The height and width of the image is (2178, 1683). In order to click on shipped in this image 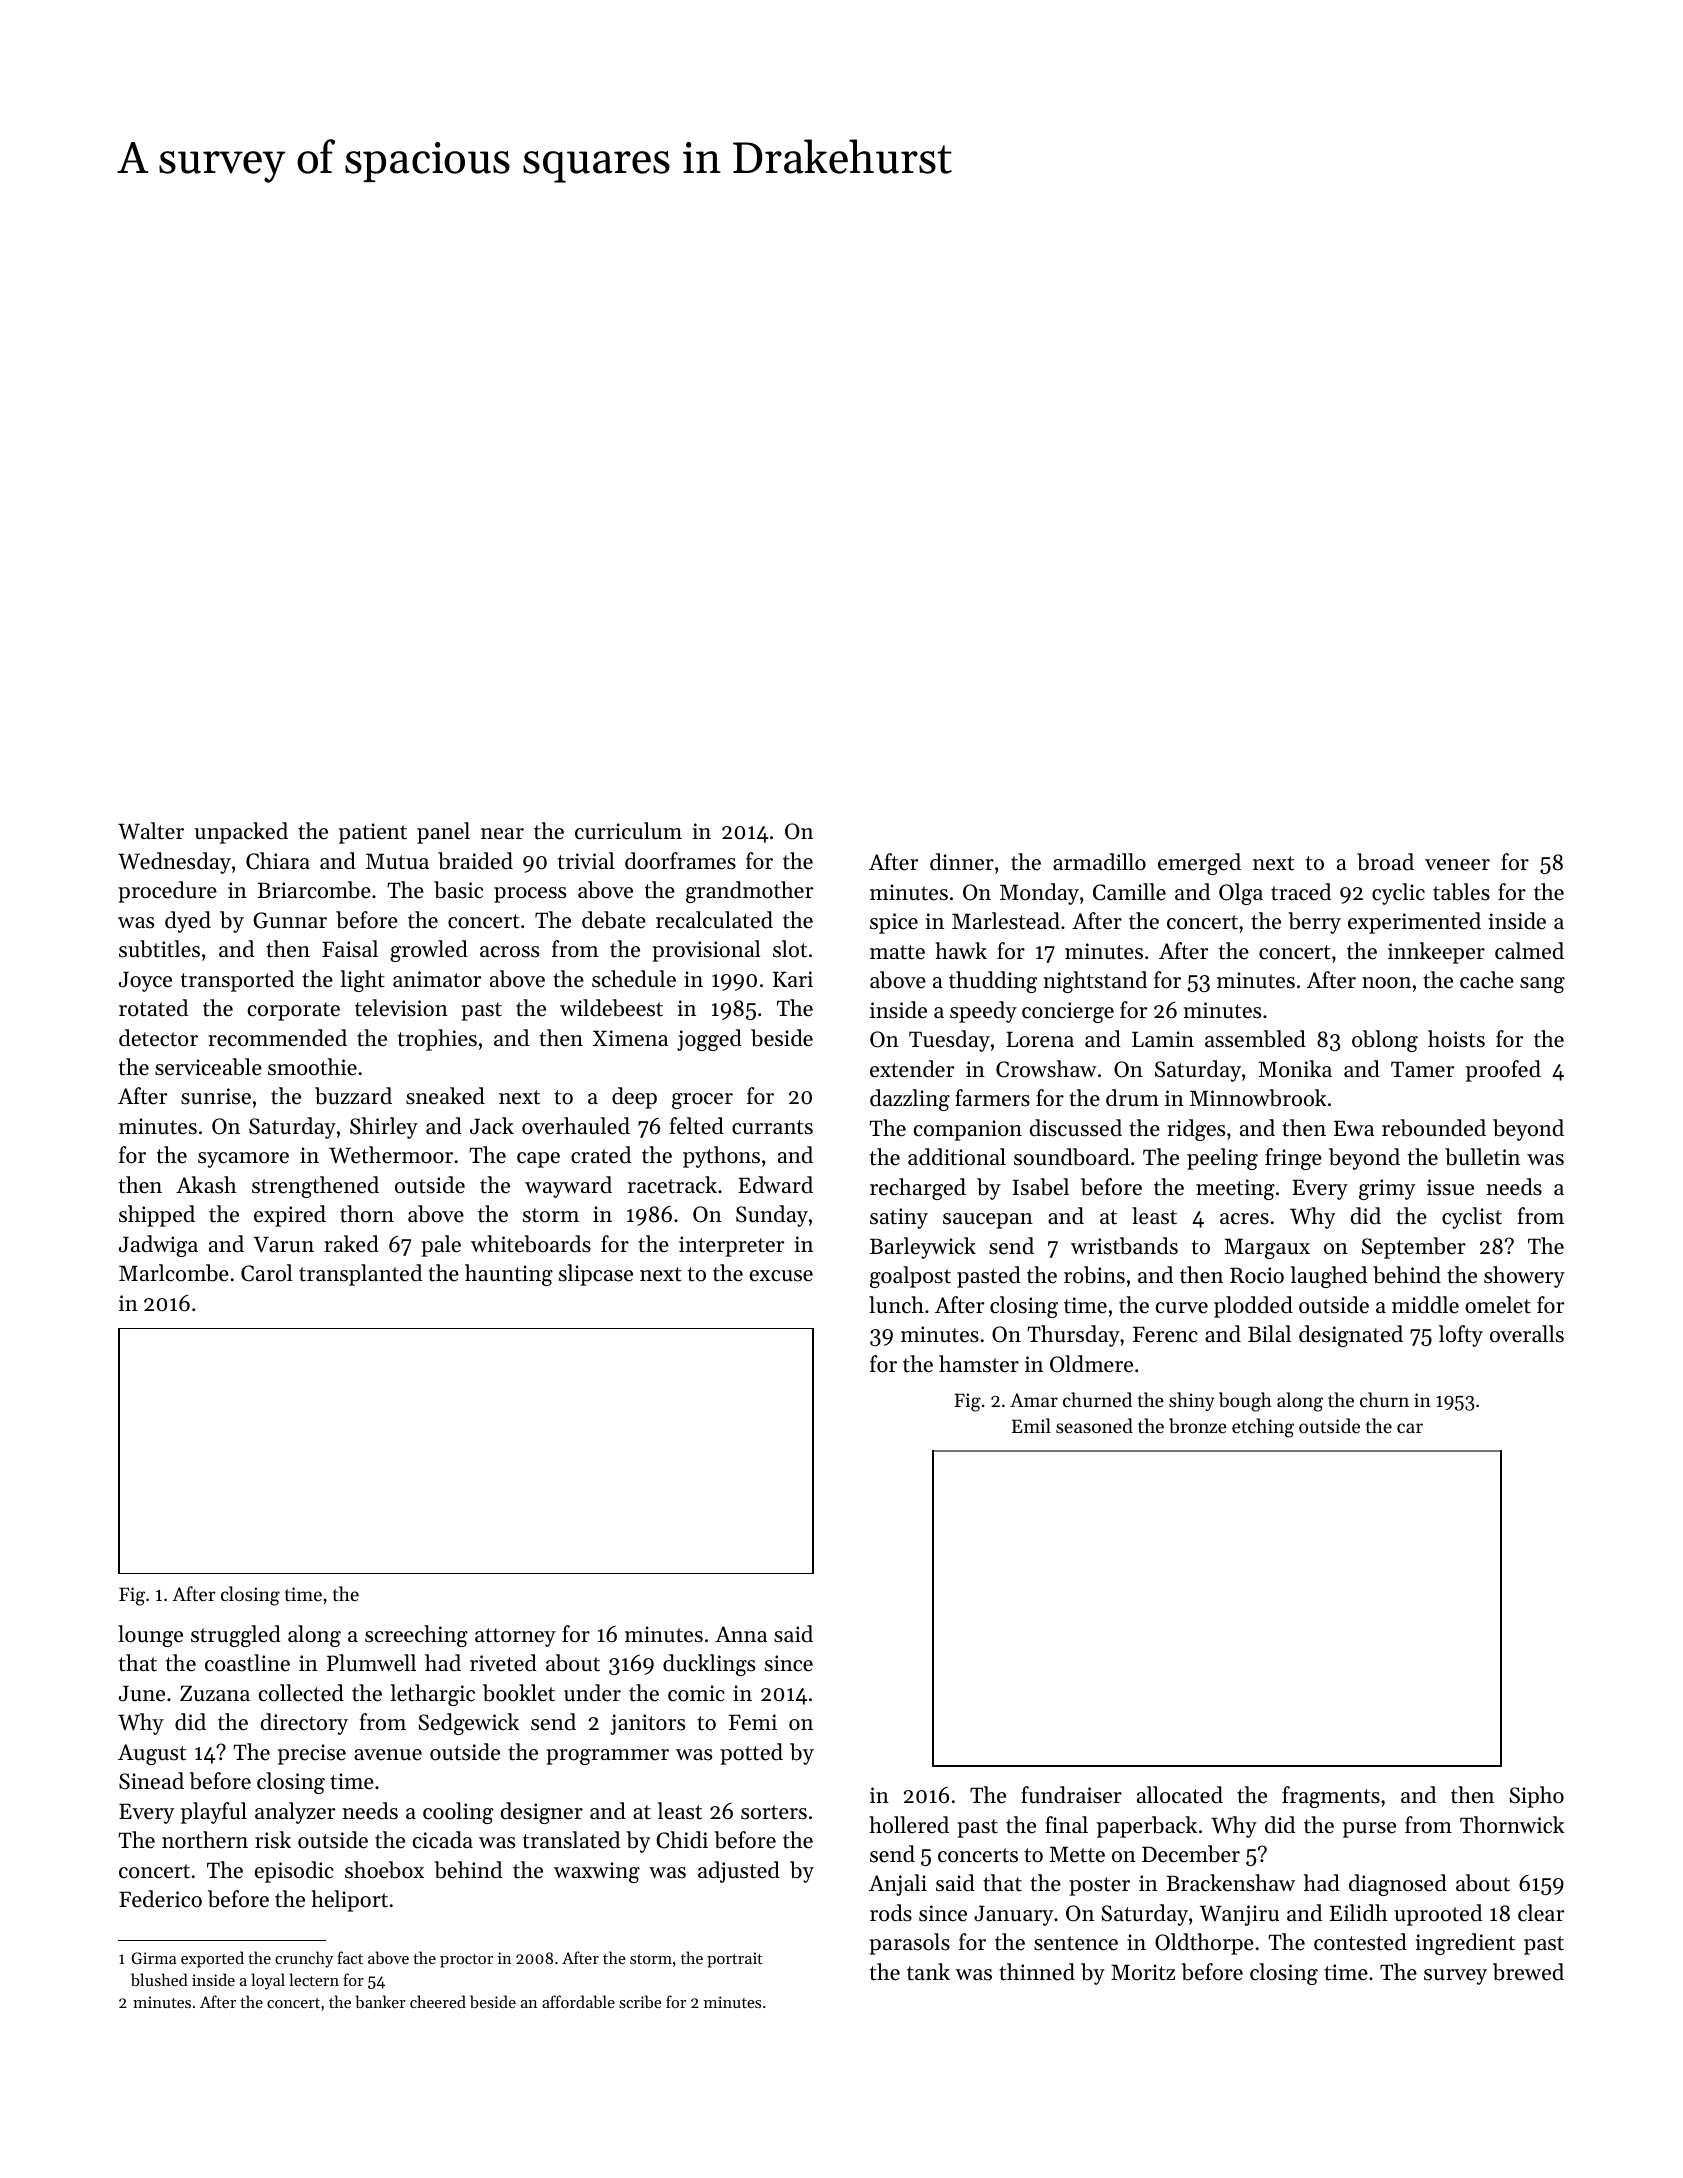, I will do `click(157, 1216)`.
